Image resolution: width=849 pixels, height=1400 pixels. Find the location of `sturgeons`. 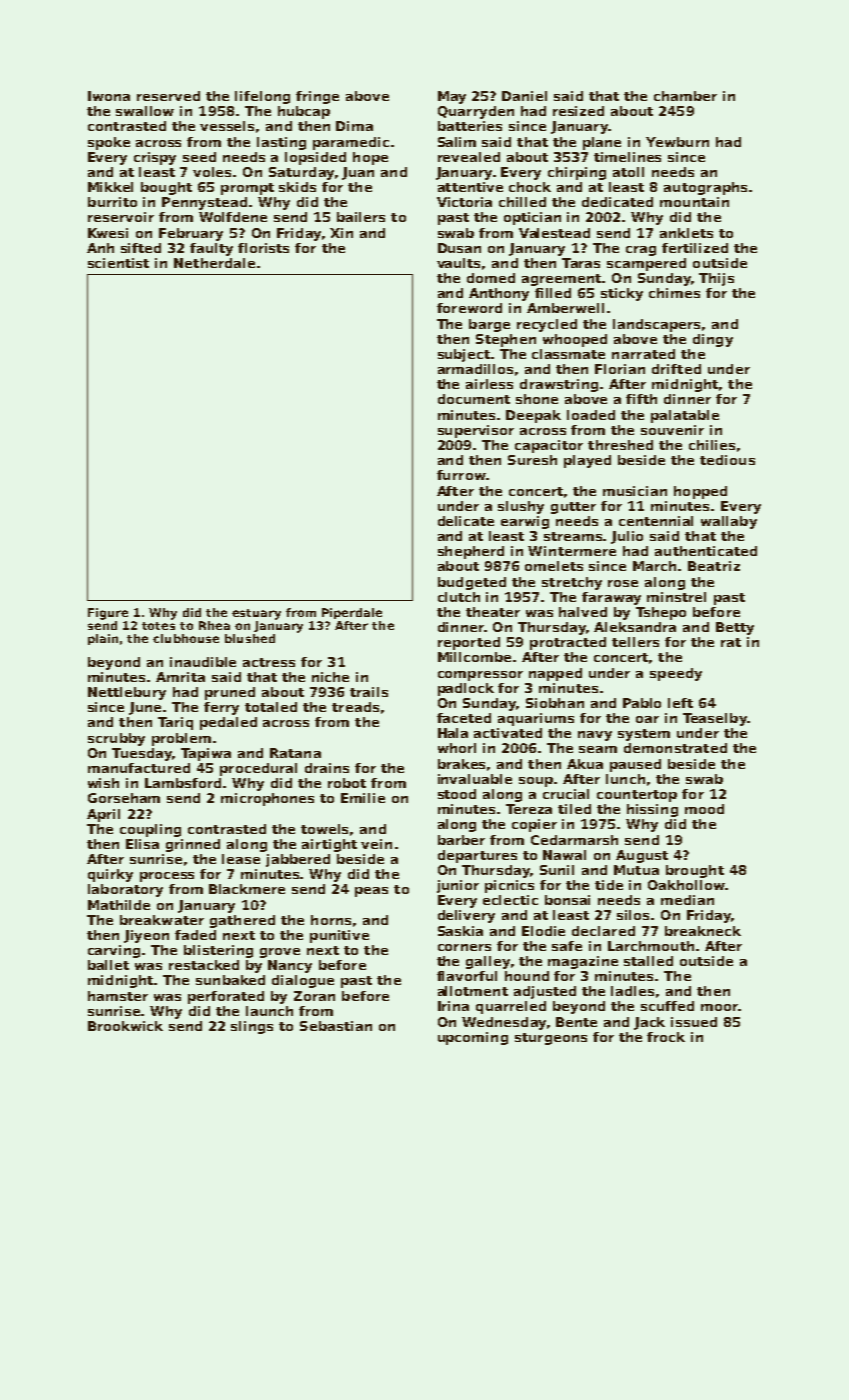

sturgeons is located at coordinates (551, 1039).
